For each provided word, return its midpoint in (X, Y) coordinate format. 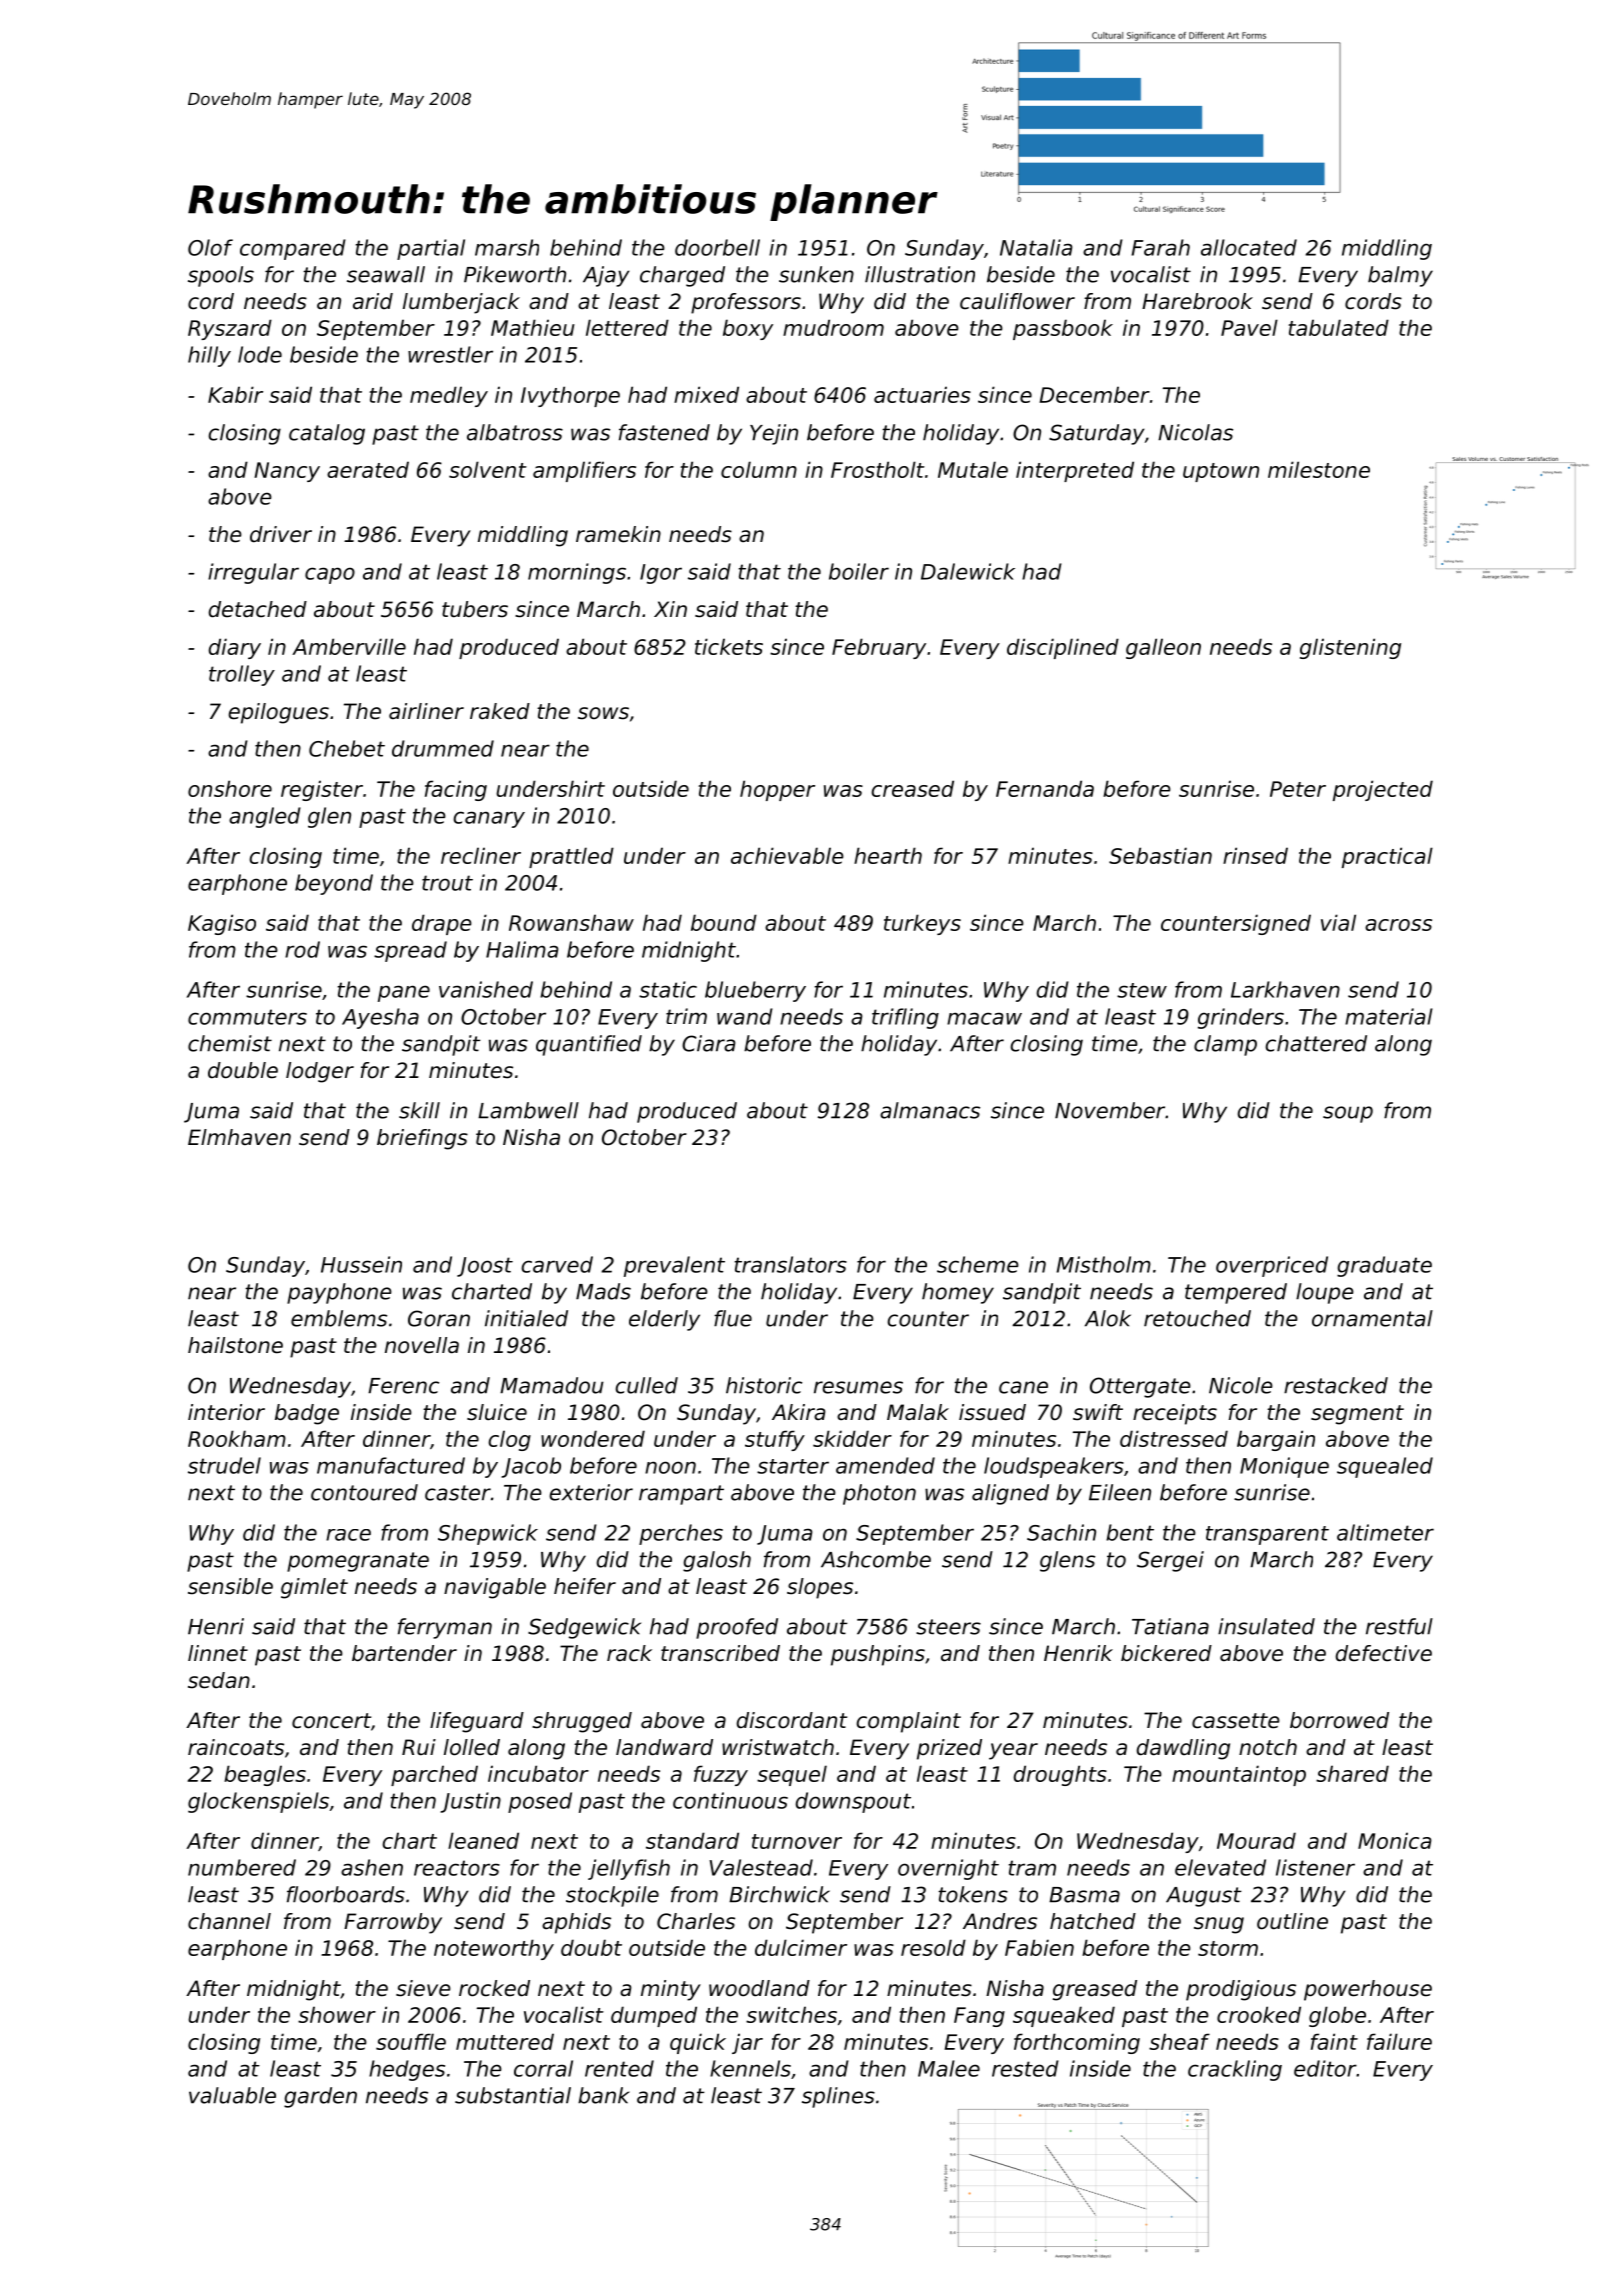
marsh (507, 247)
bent (1130, 1532)
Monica (1395, 1840)
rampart (681, 1495)
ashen (372, 1867)
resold (933, 1947)
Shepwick (488, 1534)
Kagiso (222, 924)
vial (1338, 922)
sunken (816, 274)
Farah (1161, 247)
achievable (787, 855)
